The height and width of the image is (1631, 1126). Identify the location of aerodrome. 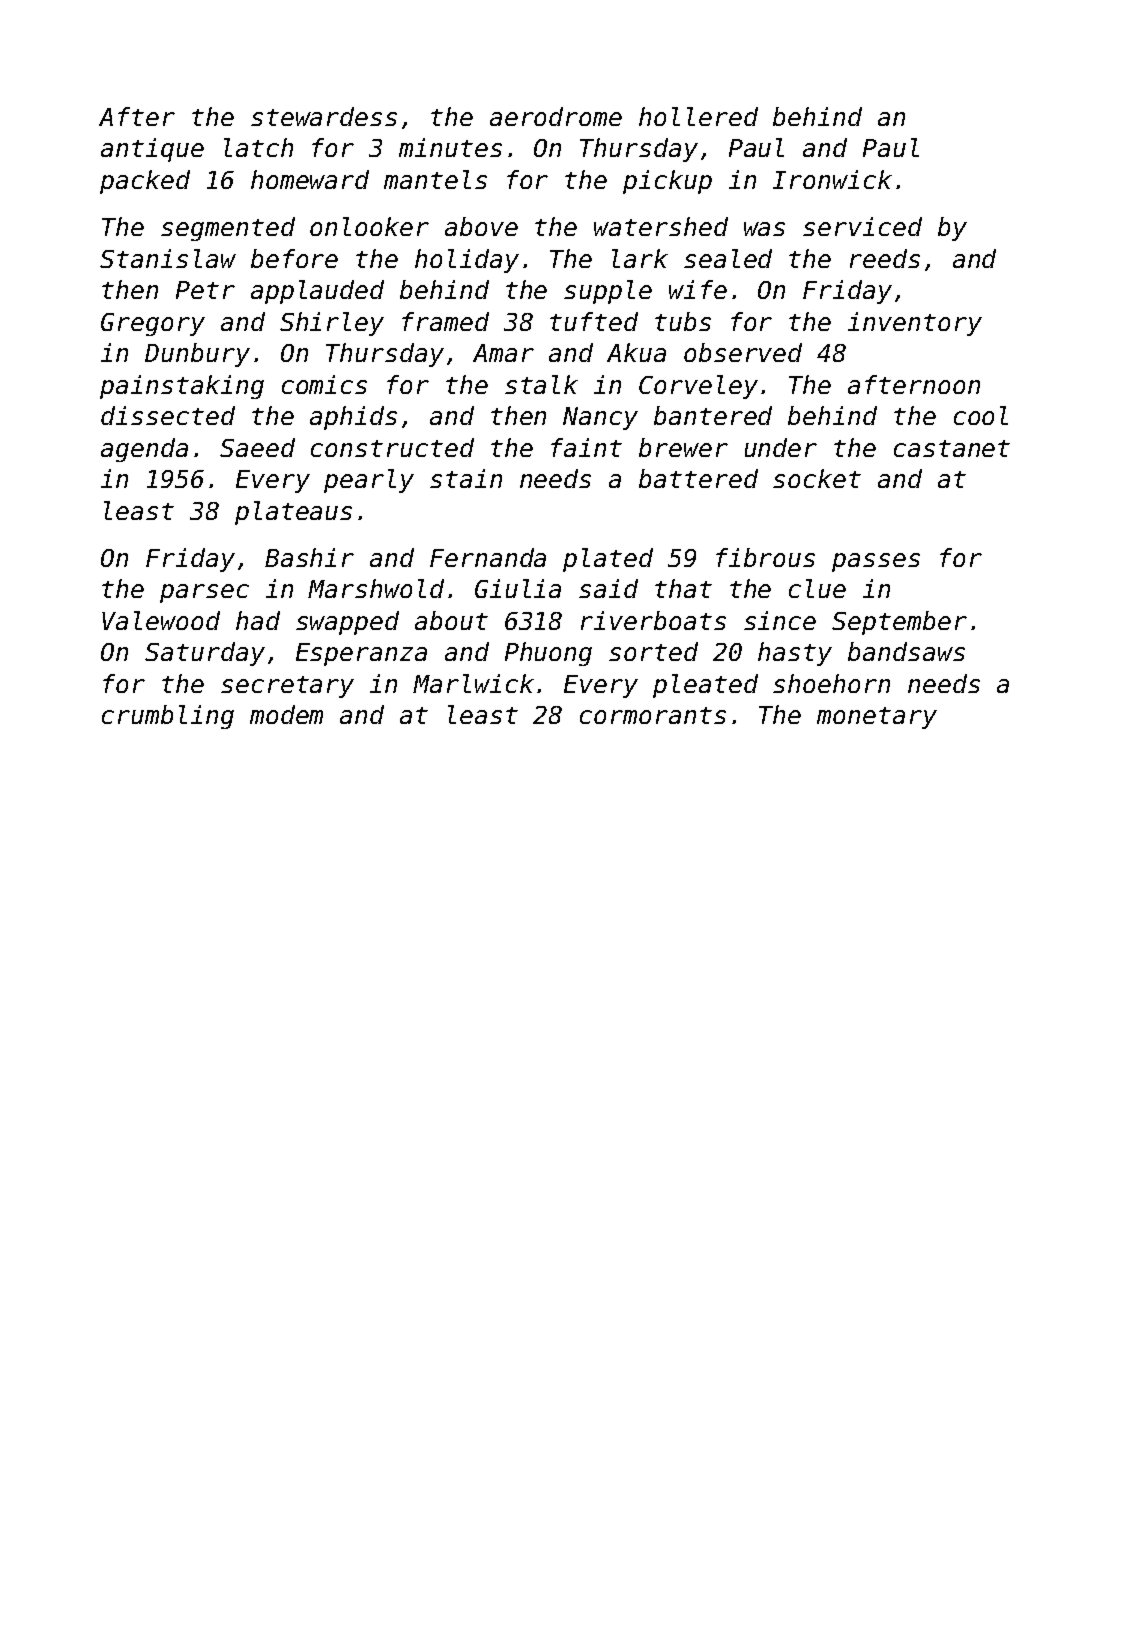
(556, 116).
